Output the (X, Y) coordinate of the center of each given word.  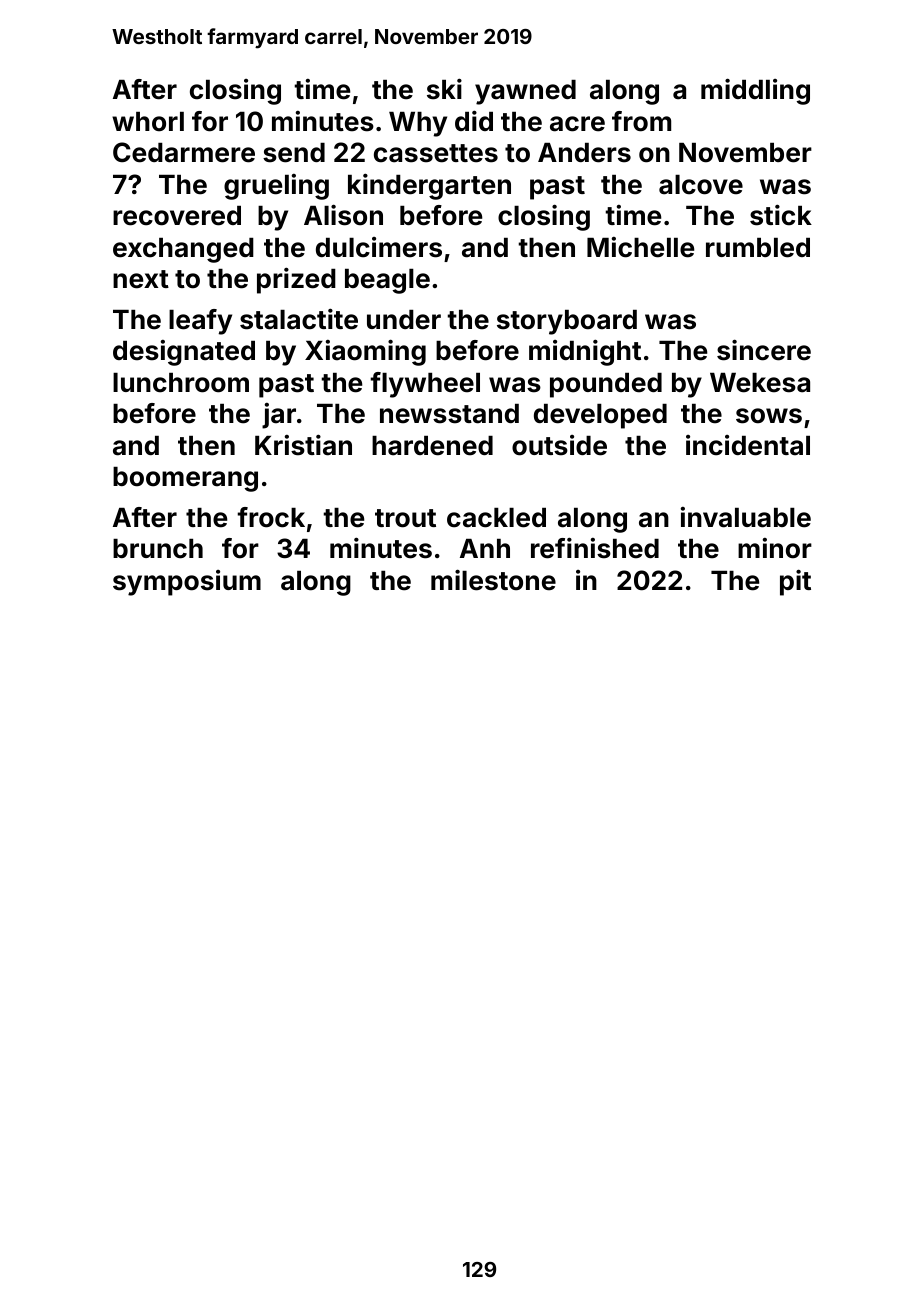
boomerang (185, 479)
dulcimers (379, 247)
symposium (187, 583)
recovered (177, 216)
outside (559, 445)
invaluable (746, 517)
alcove (701, 185)
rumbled (758, 248)
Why (418, 124)
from (641, 121)
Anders (584, 153)
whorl (148, 122)
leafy (200, 322)
